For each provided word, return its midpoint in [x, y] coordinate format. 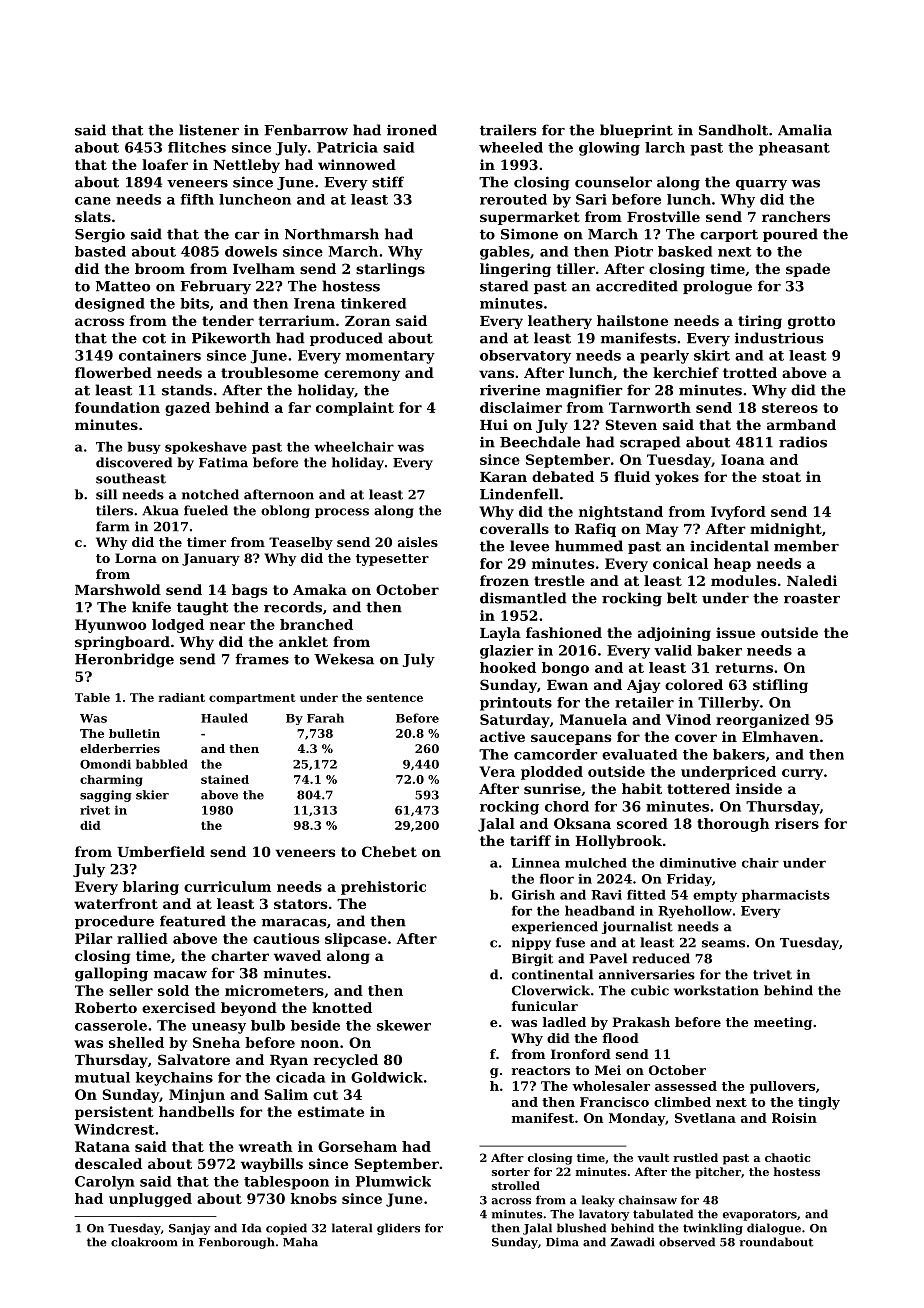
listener [209, 130]
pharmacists [786, 895]
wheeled [511, 147]
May [662, 530]
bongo [565, 669]
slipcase [356, 940]
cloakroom [144, 1242]
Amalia [805, 130]
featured [193, 921]
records [293, 607]
